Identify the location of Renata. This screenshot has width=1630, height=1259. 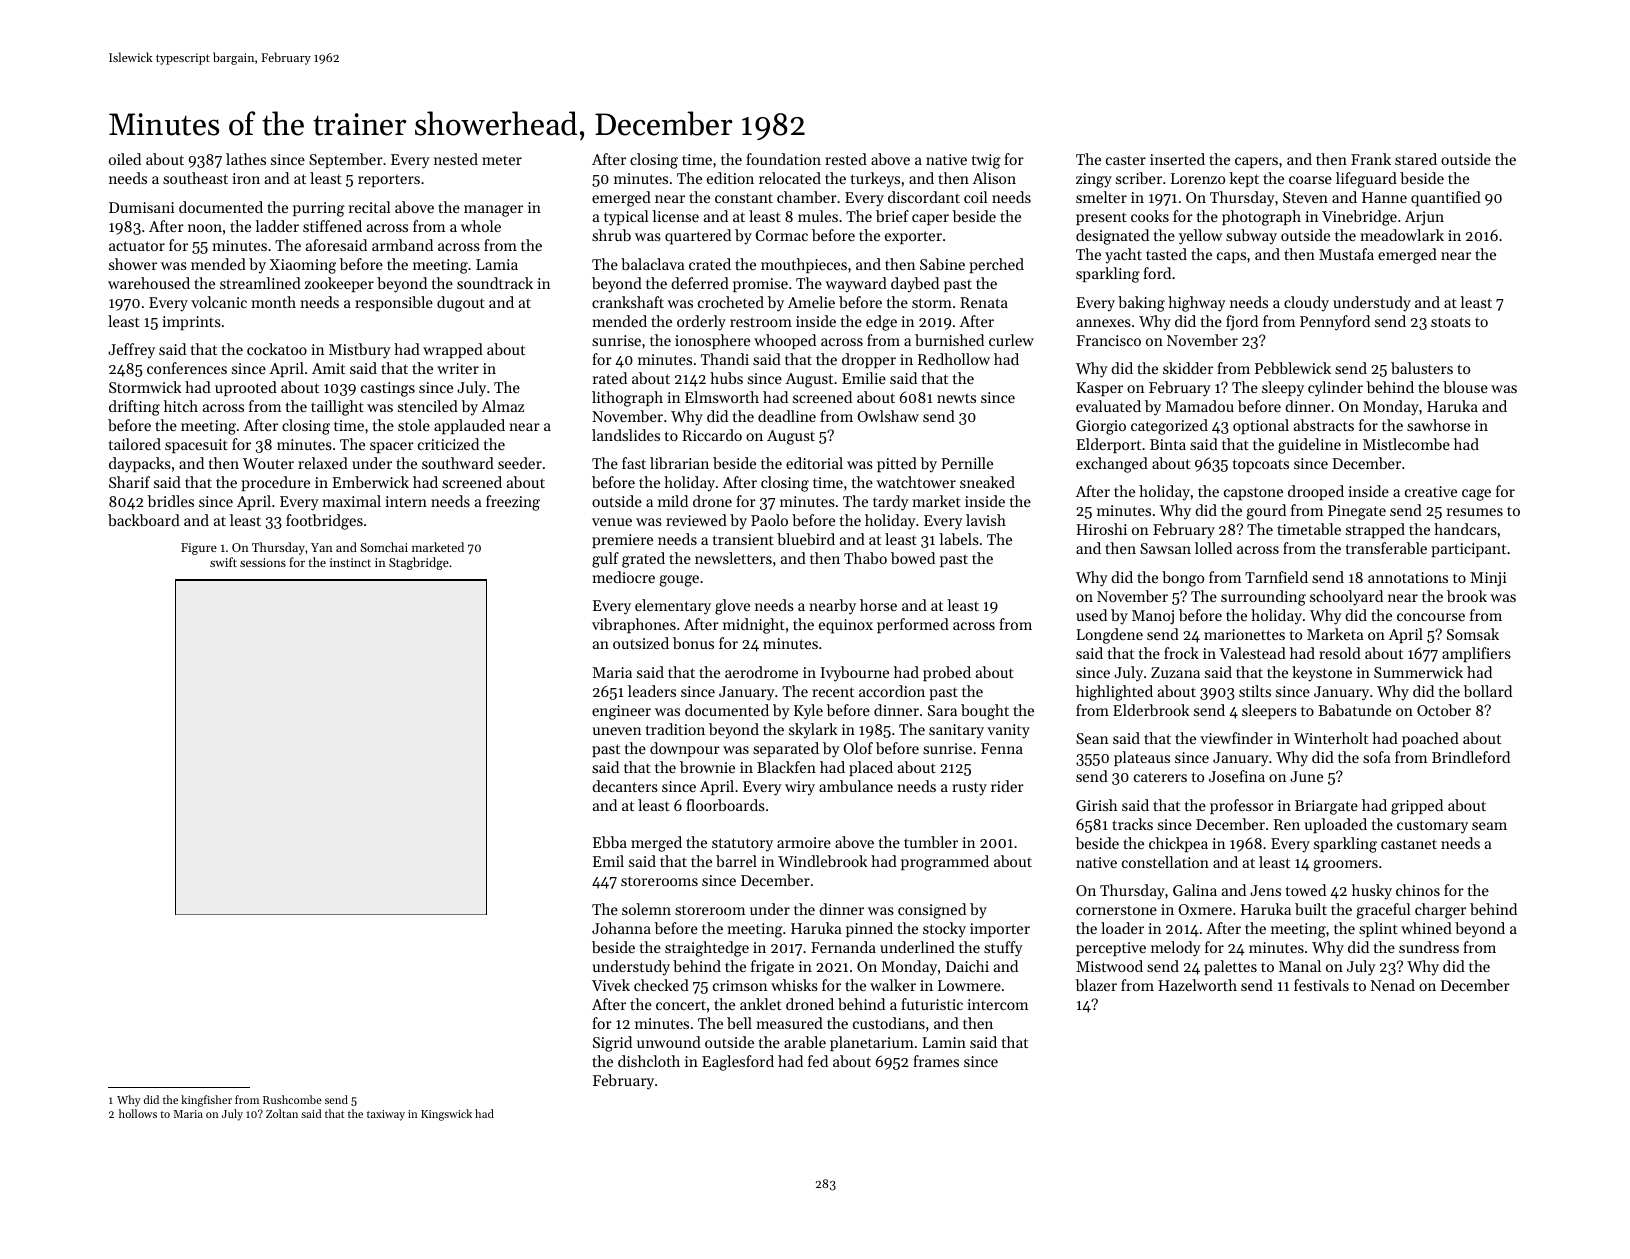
(984, 302).
